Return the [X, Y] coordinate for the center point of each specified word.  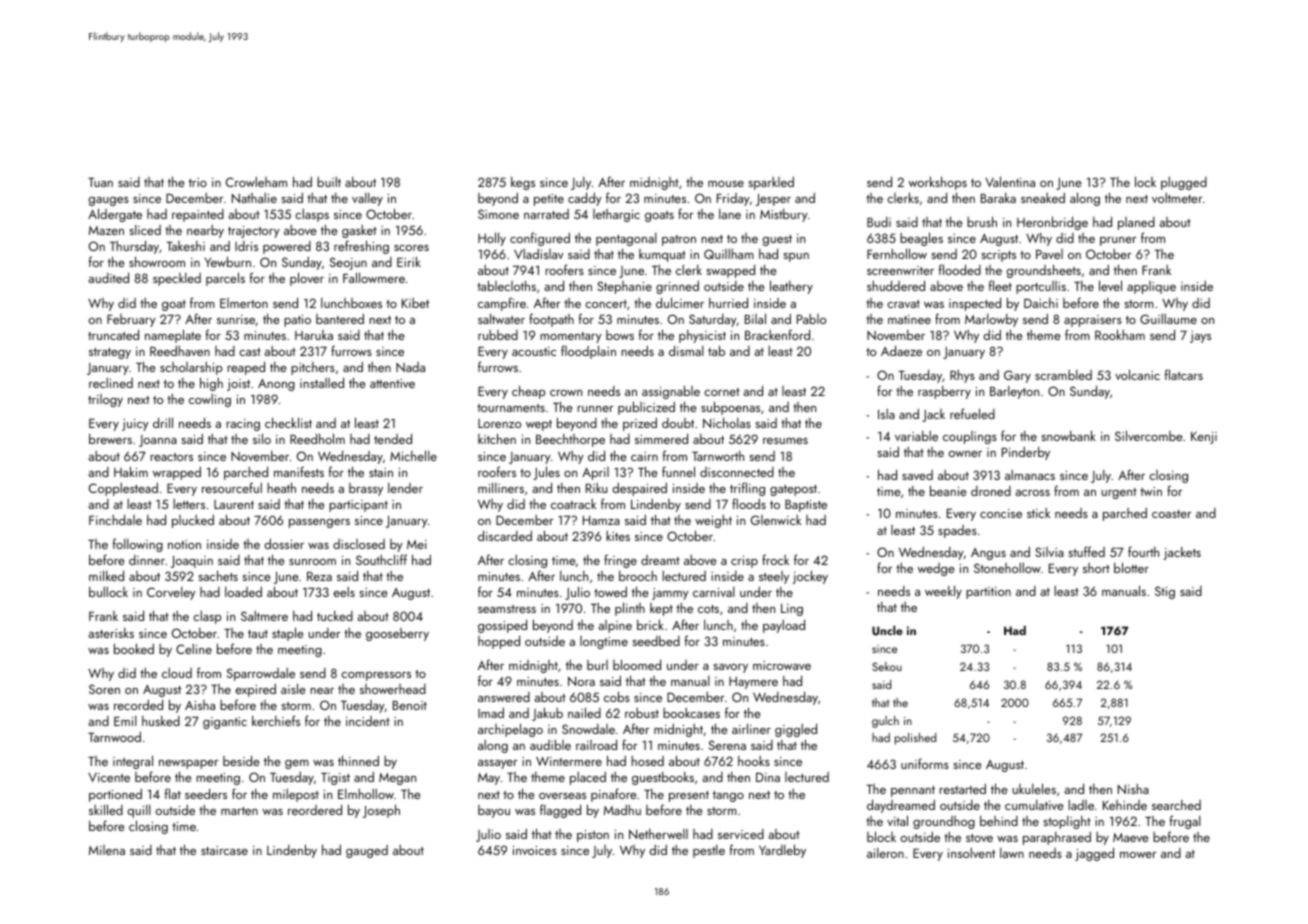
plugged [1184, 183]
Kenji [1204, 438]
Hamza [601, 520]
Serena [727, 745]
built [329, 182]
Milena [107, 850]
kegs [523, 183]
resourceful [232, 487]
